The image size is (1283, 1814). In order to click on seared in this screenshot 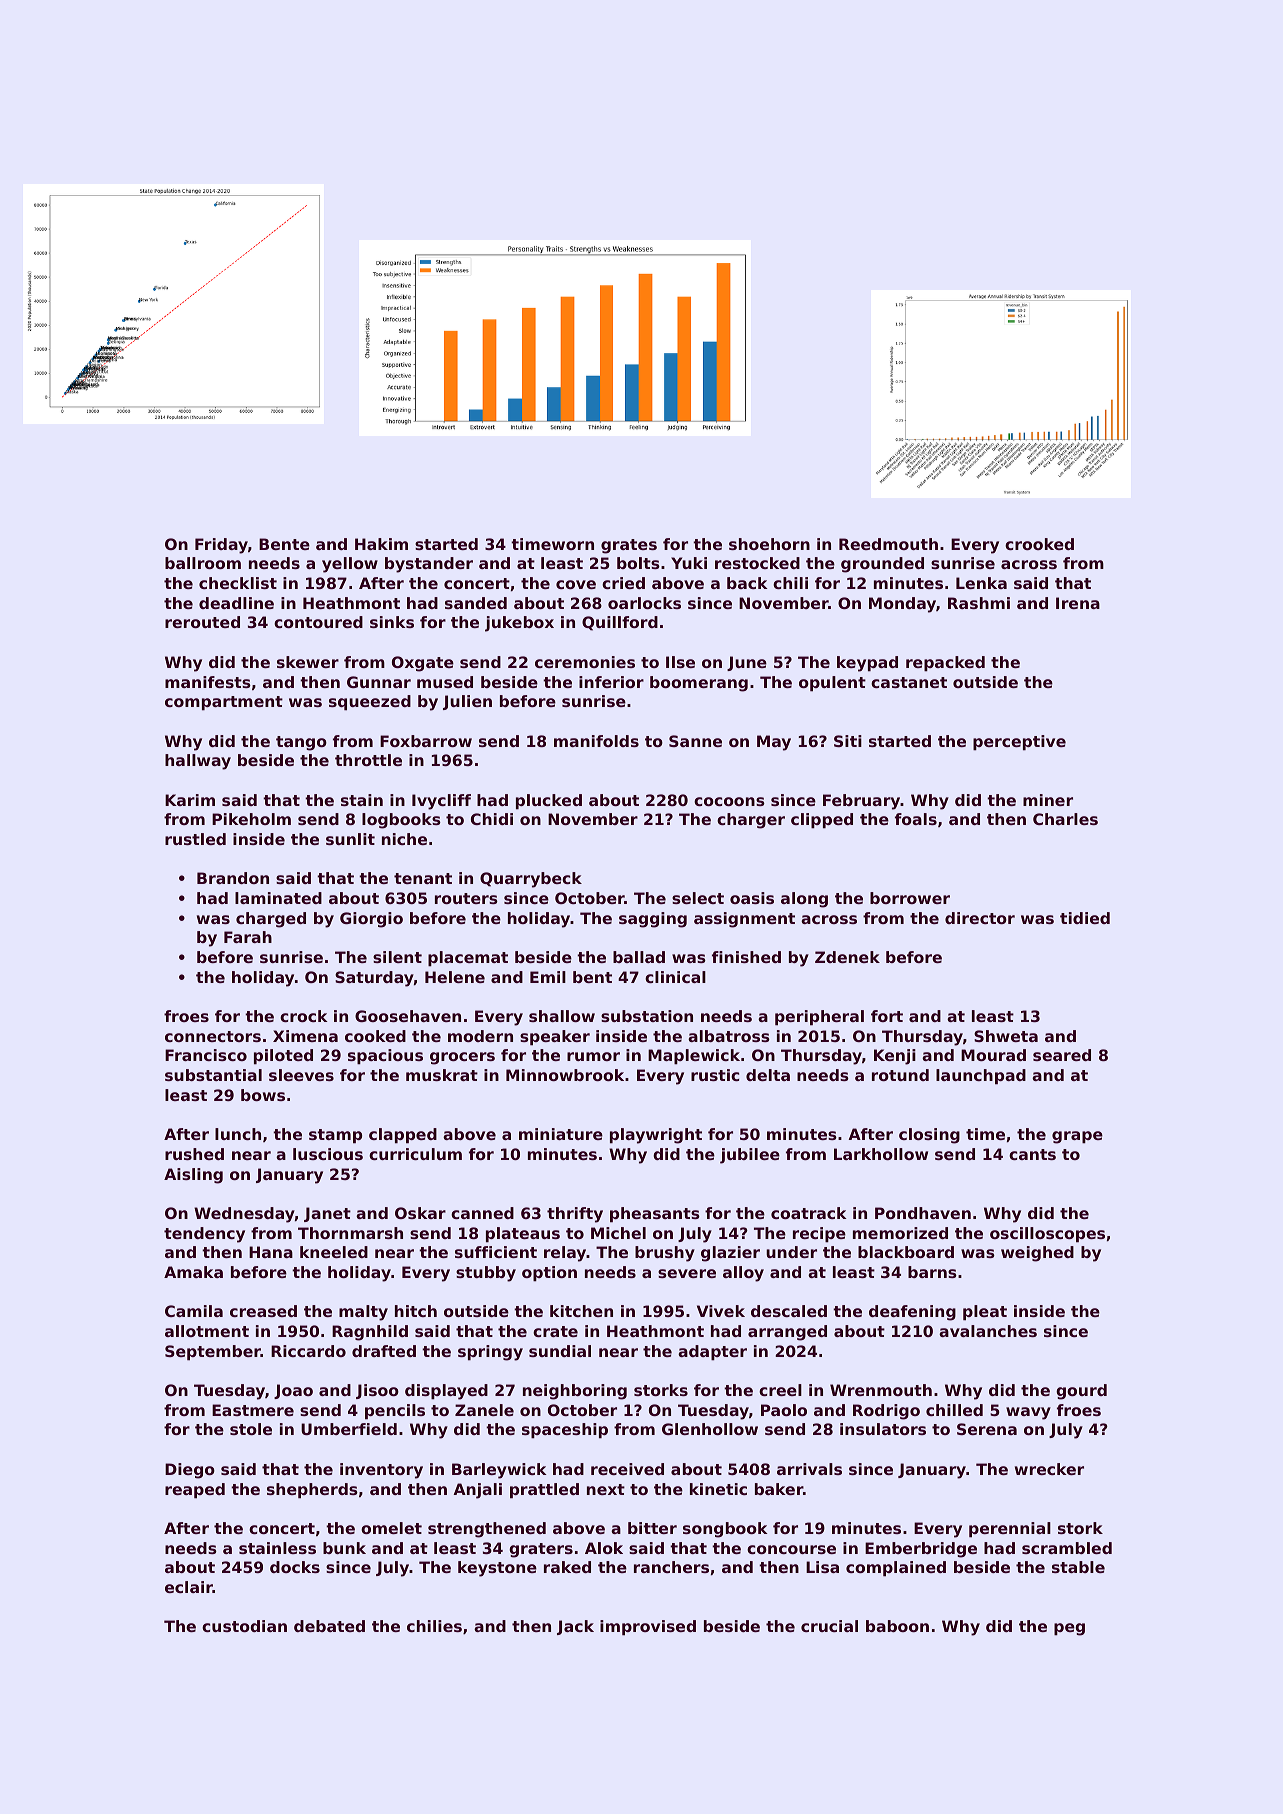, I will do `click(1062, 1055)`.
